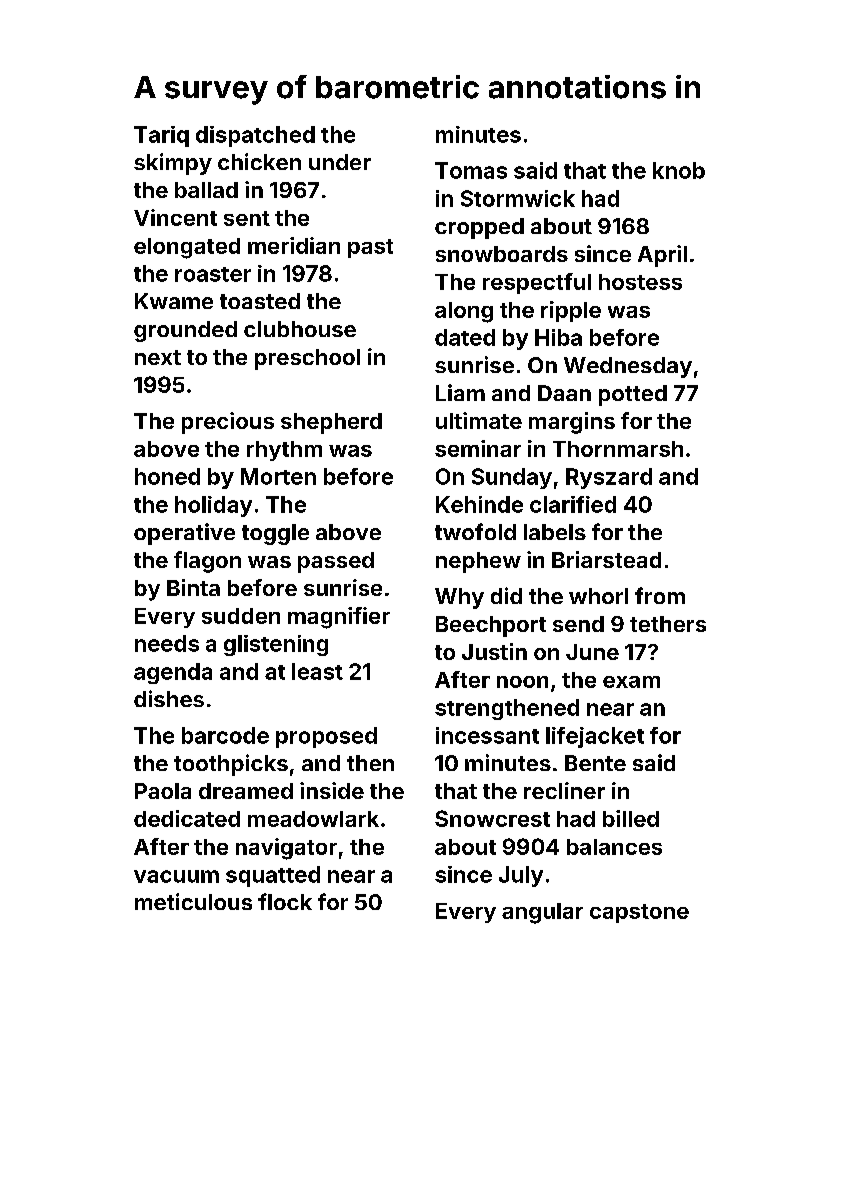 This screenshot has width=842, height=1195. What do you see at coordinates (228, 423) in the screenshot?
I see `precious` at bounding box center [228, 423].
